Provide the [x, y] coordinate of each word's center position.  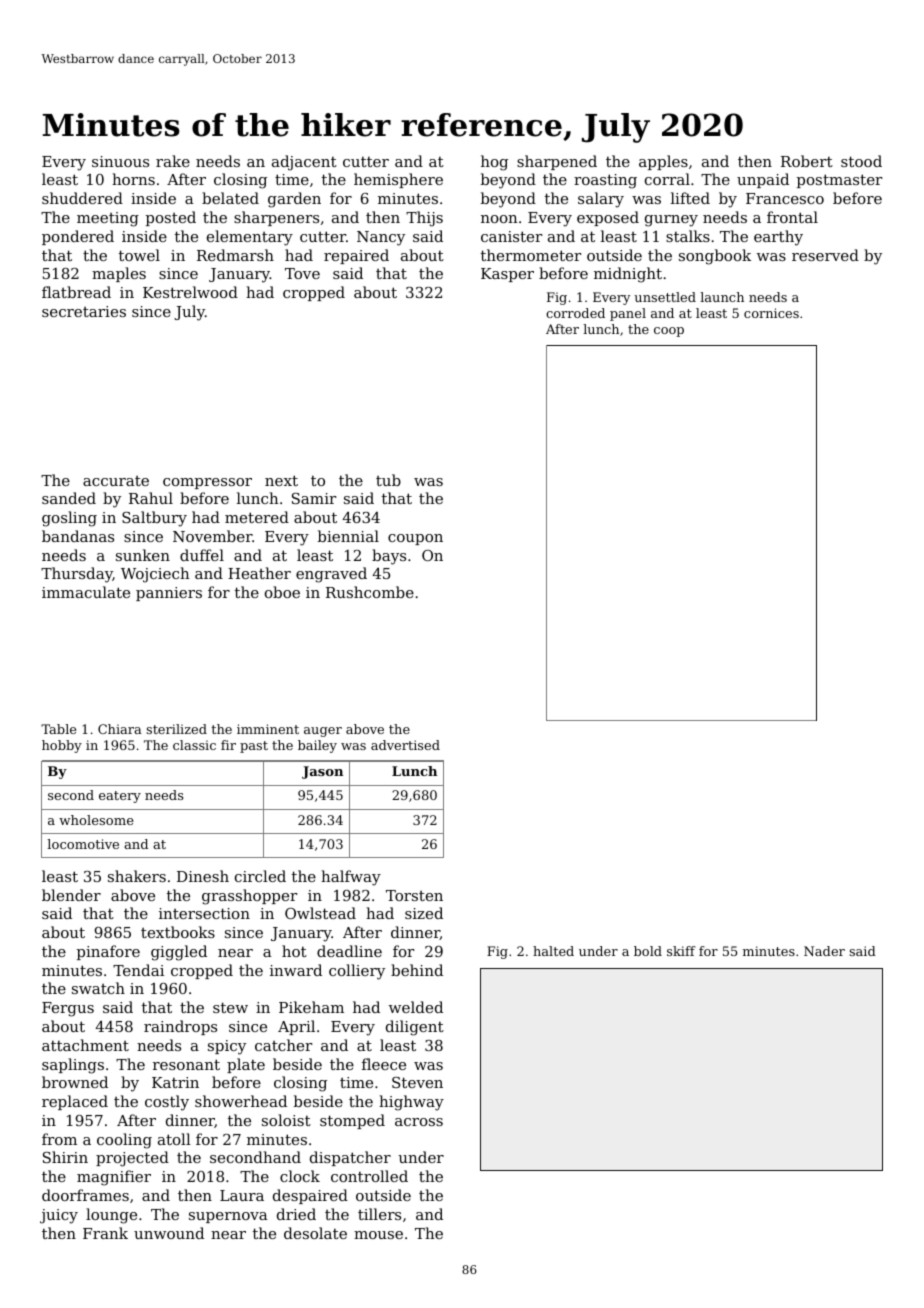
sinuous [120, 161]
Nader [824, 951]
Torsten [414, 895]
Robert [807, 161]
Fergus [68, 1009]
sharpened [557, 162]
